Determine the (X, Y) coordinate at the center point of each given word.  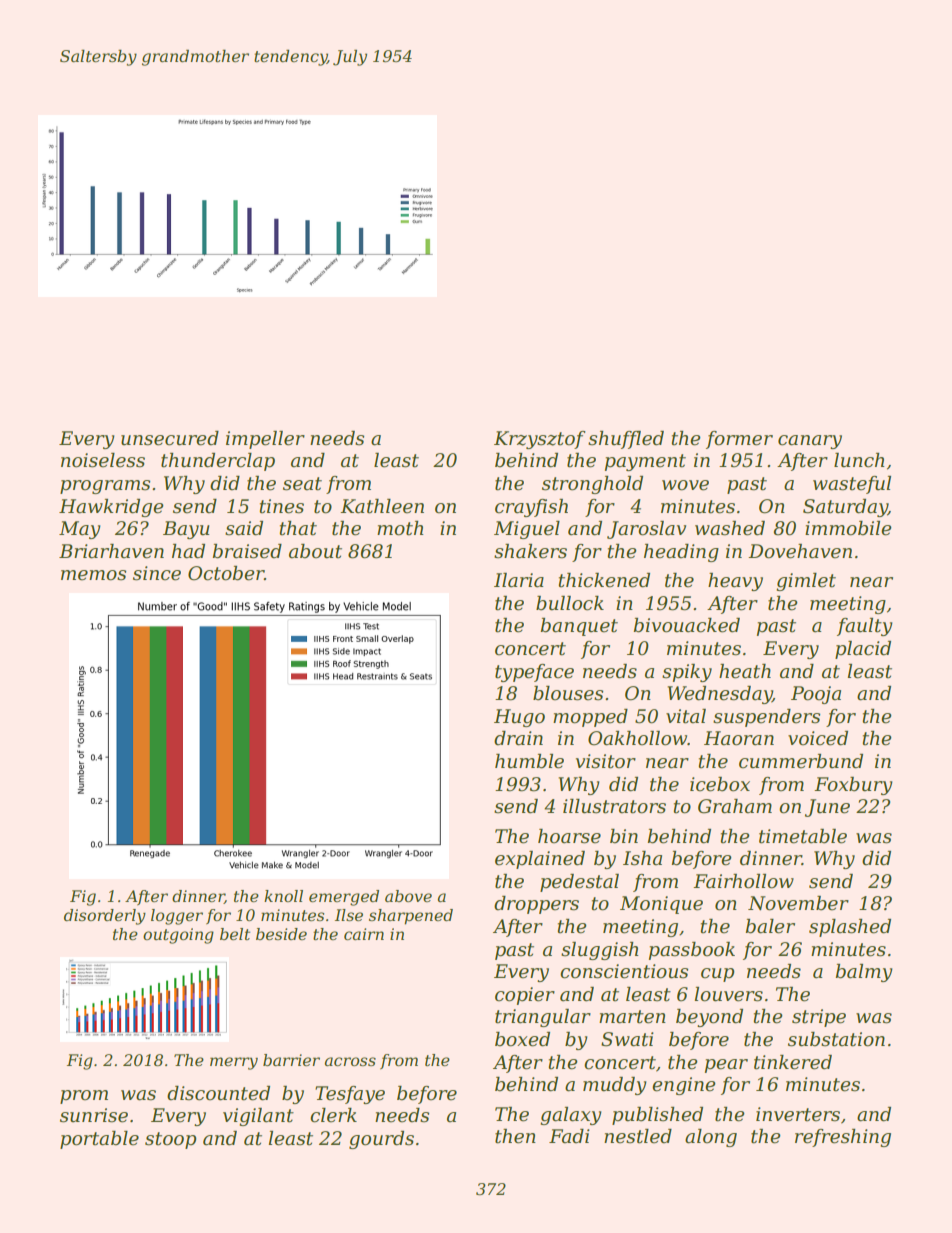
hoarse (569, 836)
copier (525, 996)
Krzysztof (540, 440)
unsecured (170, 438)
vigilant (258, 1117)
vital (686, 716)
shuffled (626, 440)
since (157, 573)
